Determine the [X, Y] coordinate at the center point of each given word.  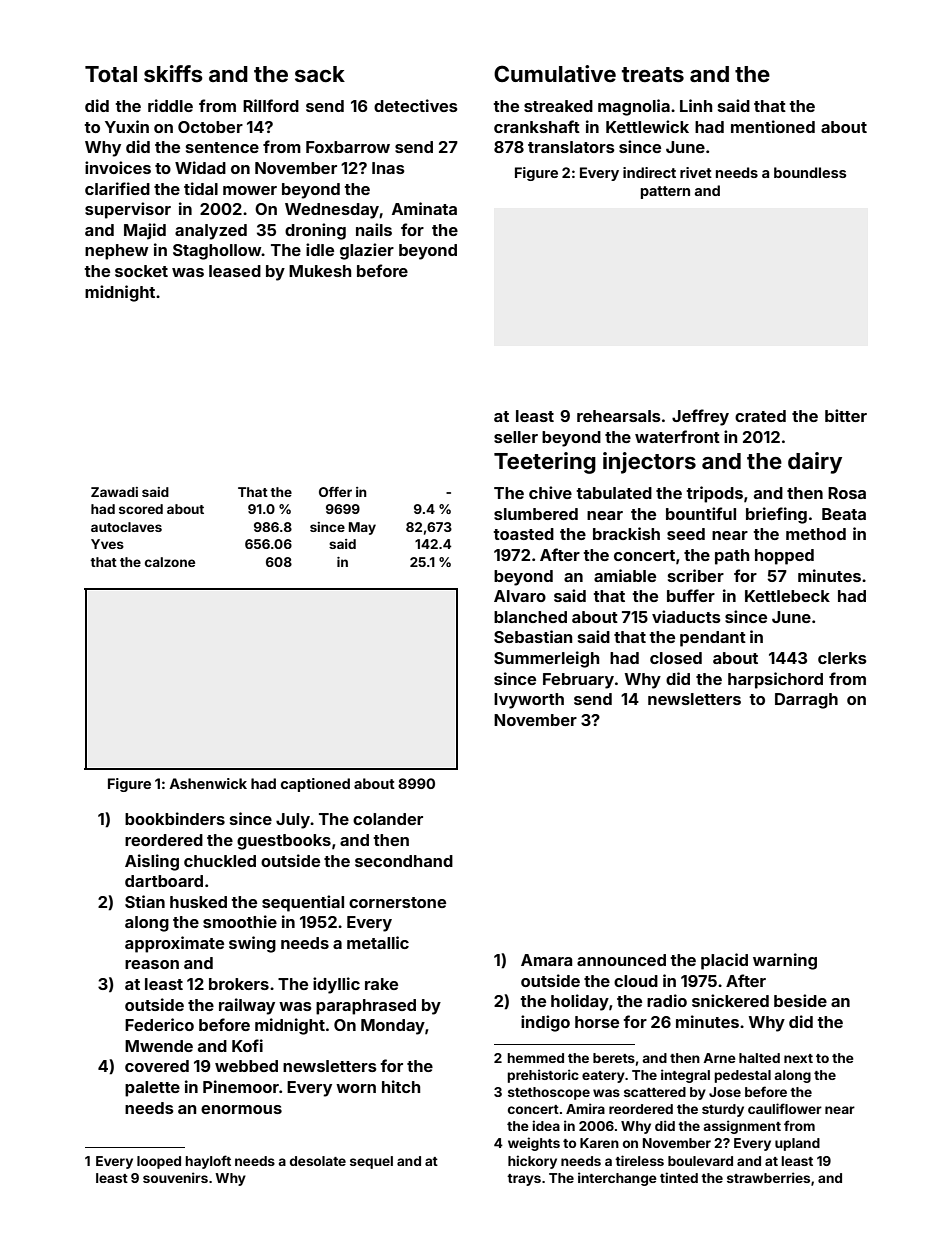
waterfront [677, 436]
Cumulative [555, 73]
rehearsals [619, 416]
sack [320, 74]
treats [653, 74]
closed [676, 658]
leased [235, 271]
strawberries [768, 1177]
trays [524, 1180]
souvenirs [175, 1177]
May [362, 528]
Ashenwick [208, 783]
